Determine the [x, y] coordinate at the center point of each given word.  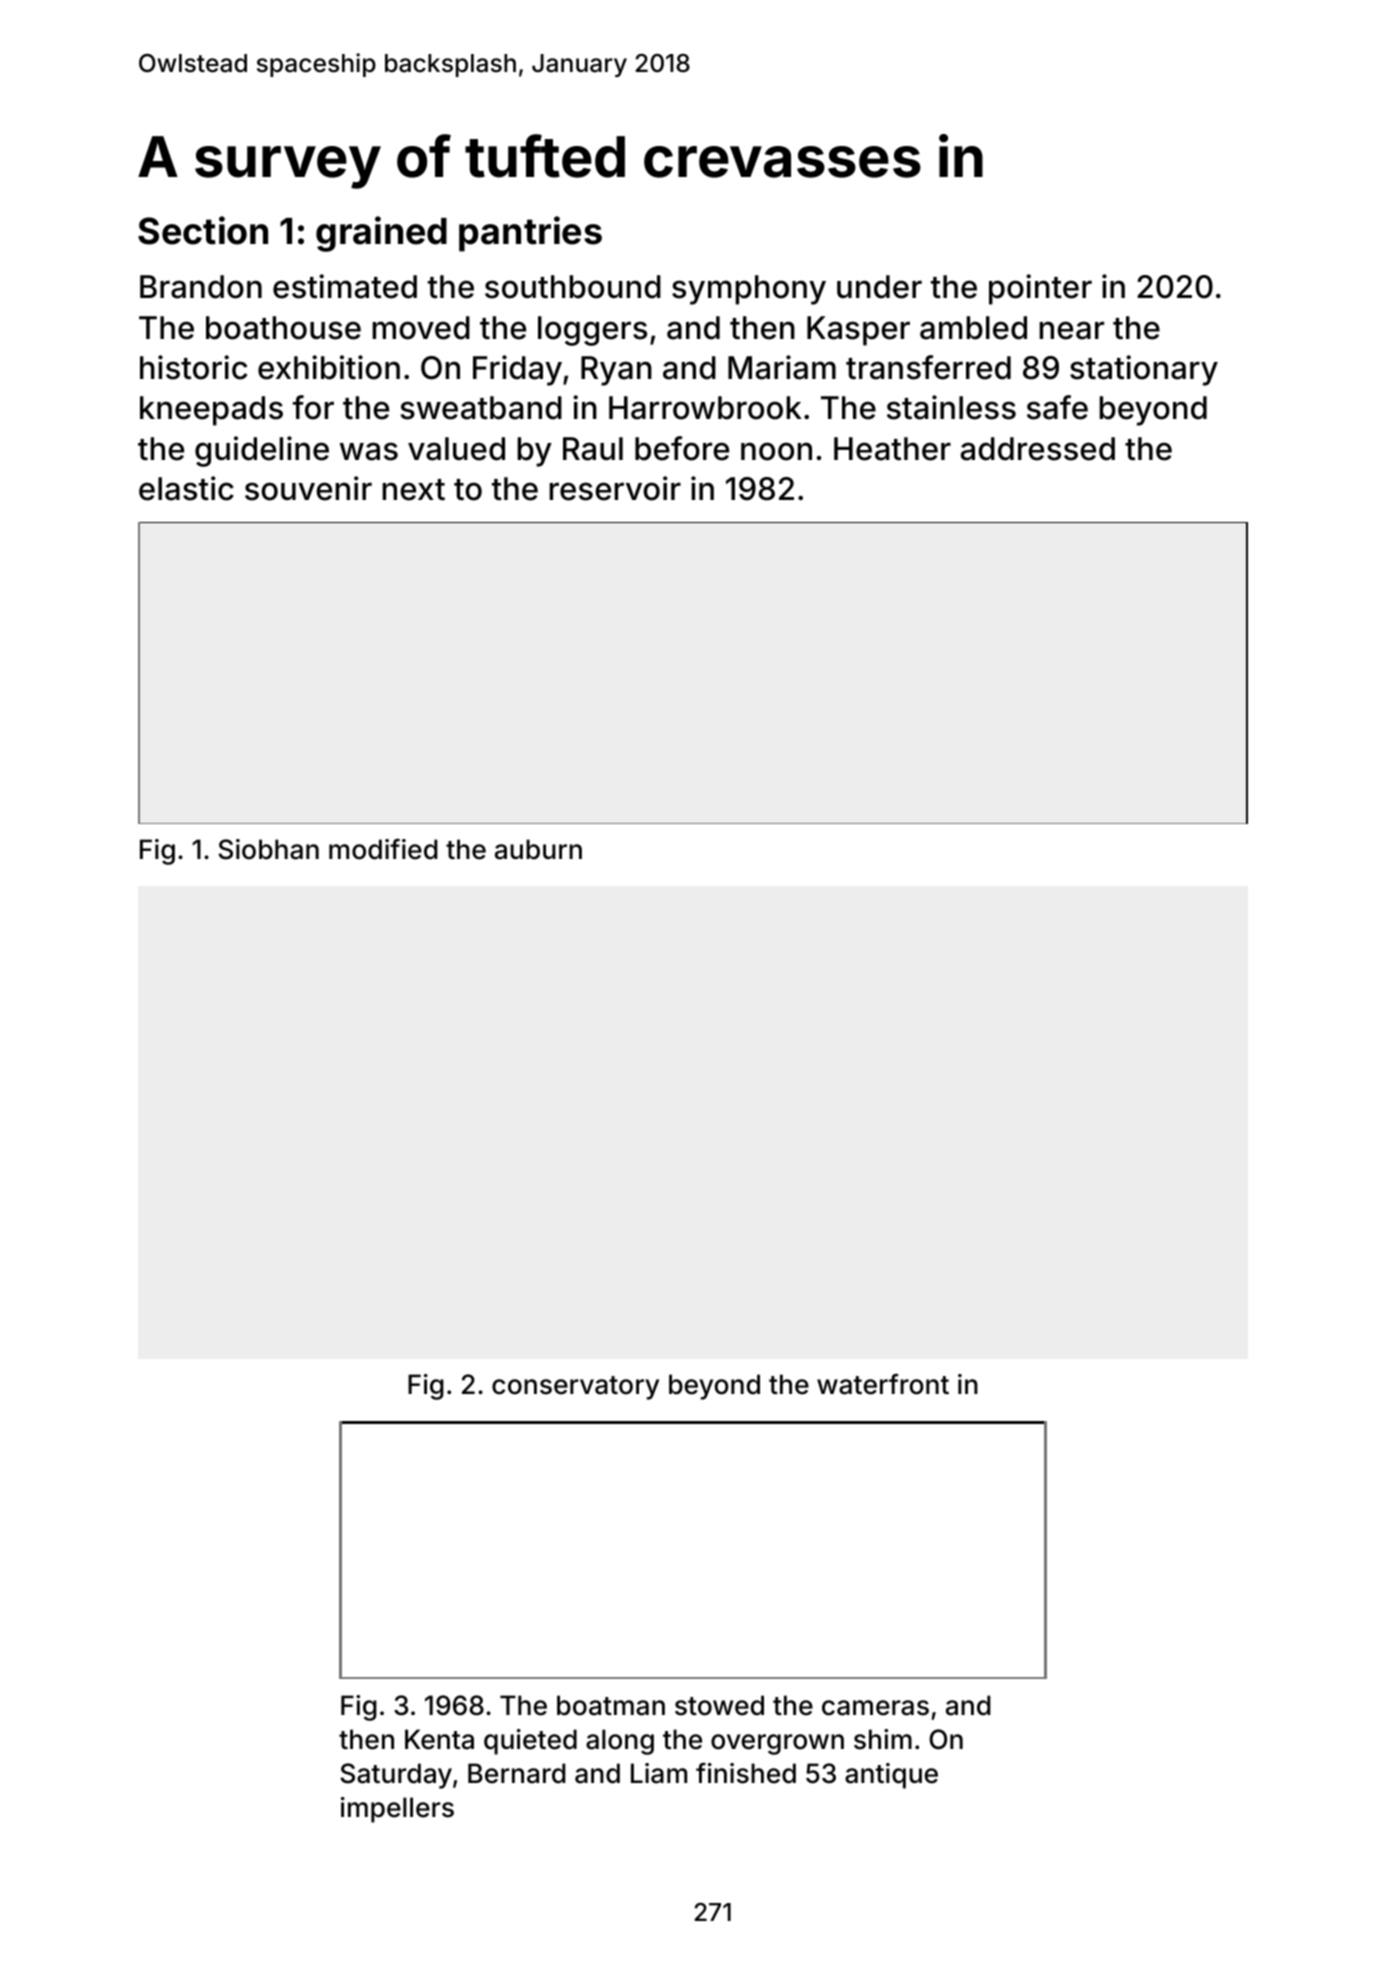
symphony [749, 290]
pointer [1040, 289]
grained [381, 234]
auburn [538, 849]
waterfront [883, 1384]
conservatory [575, 1388]
